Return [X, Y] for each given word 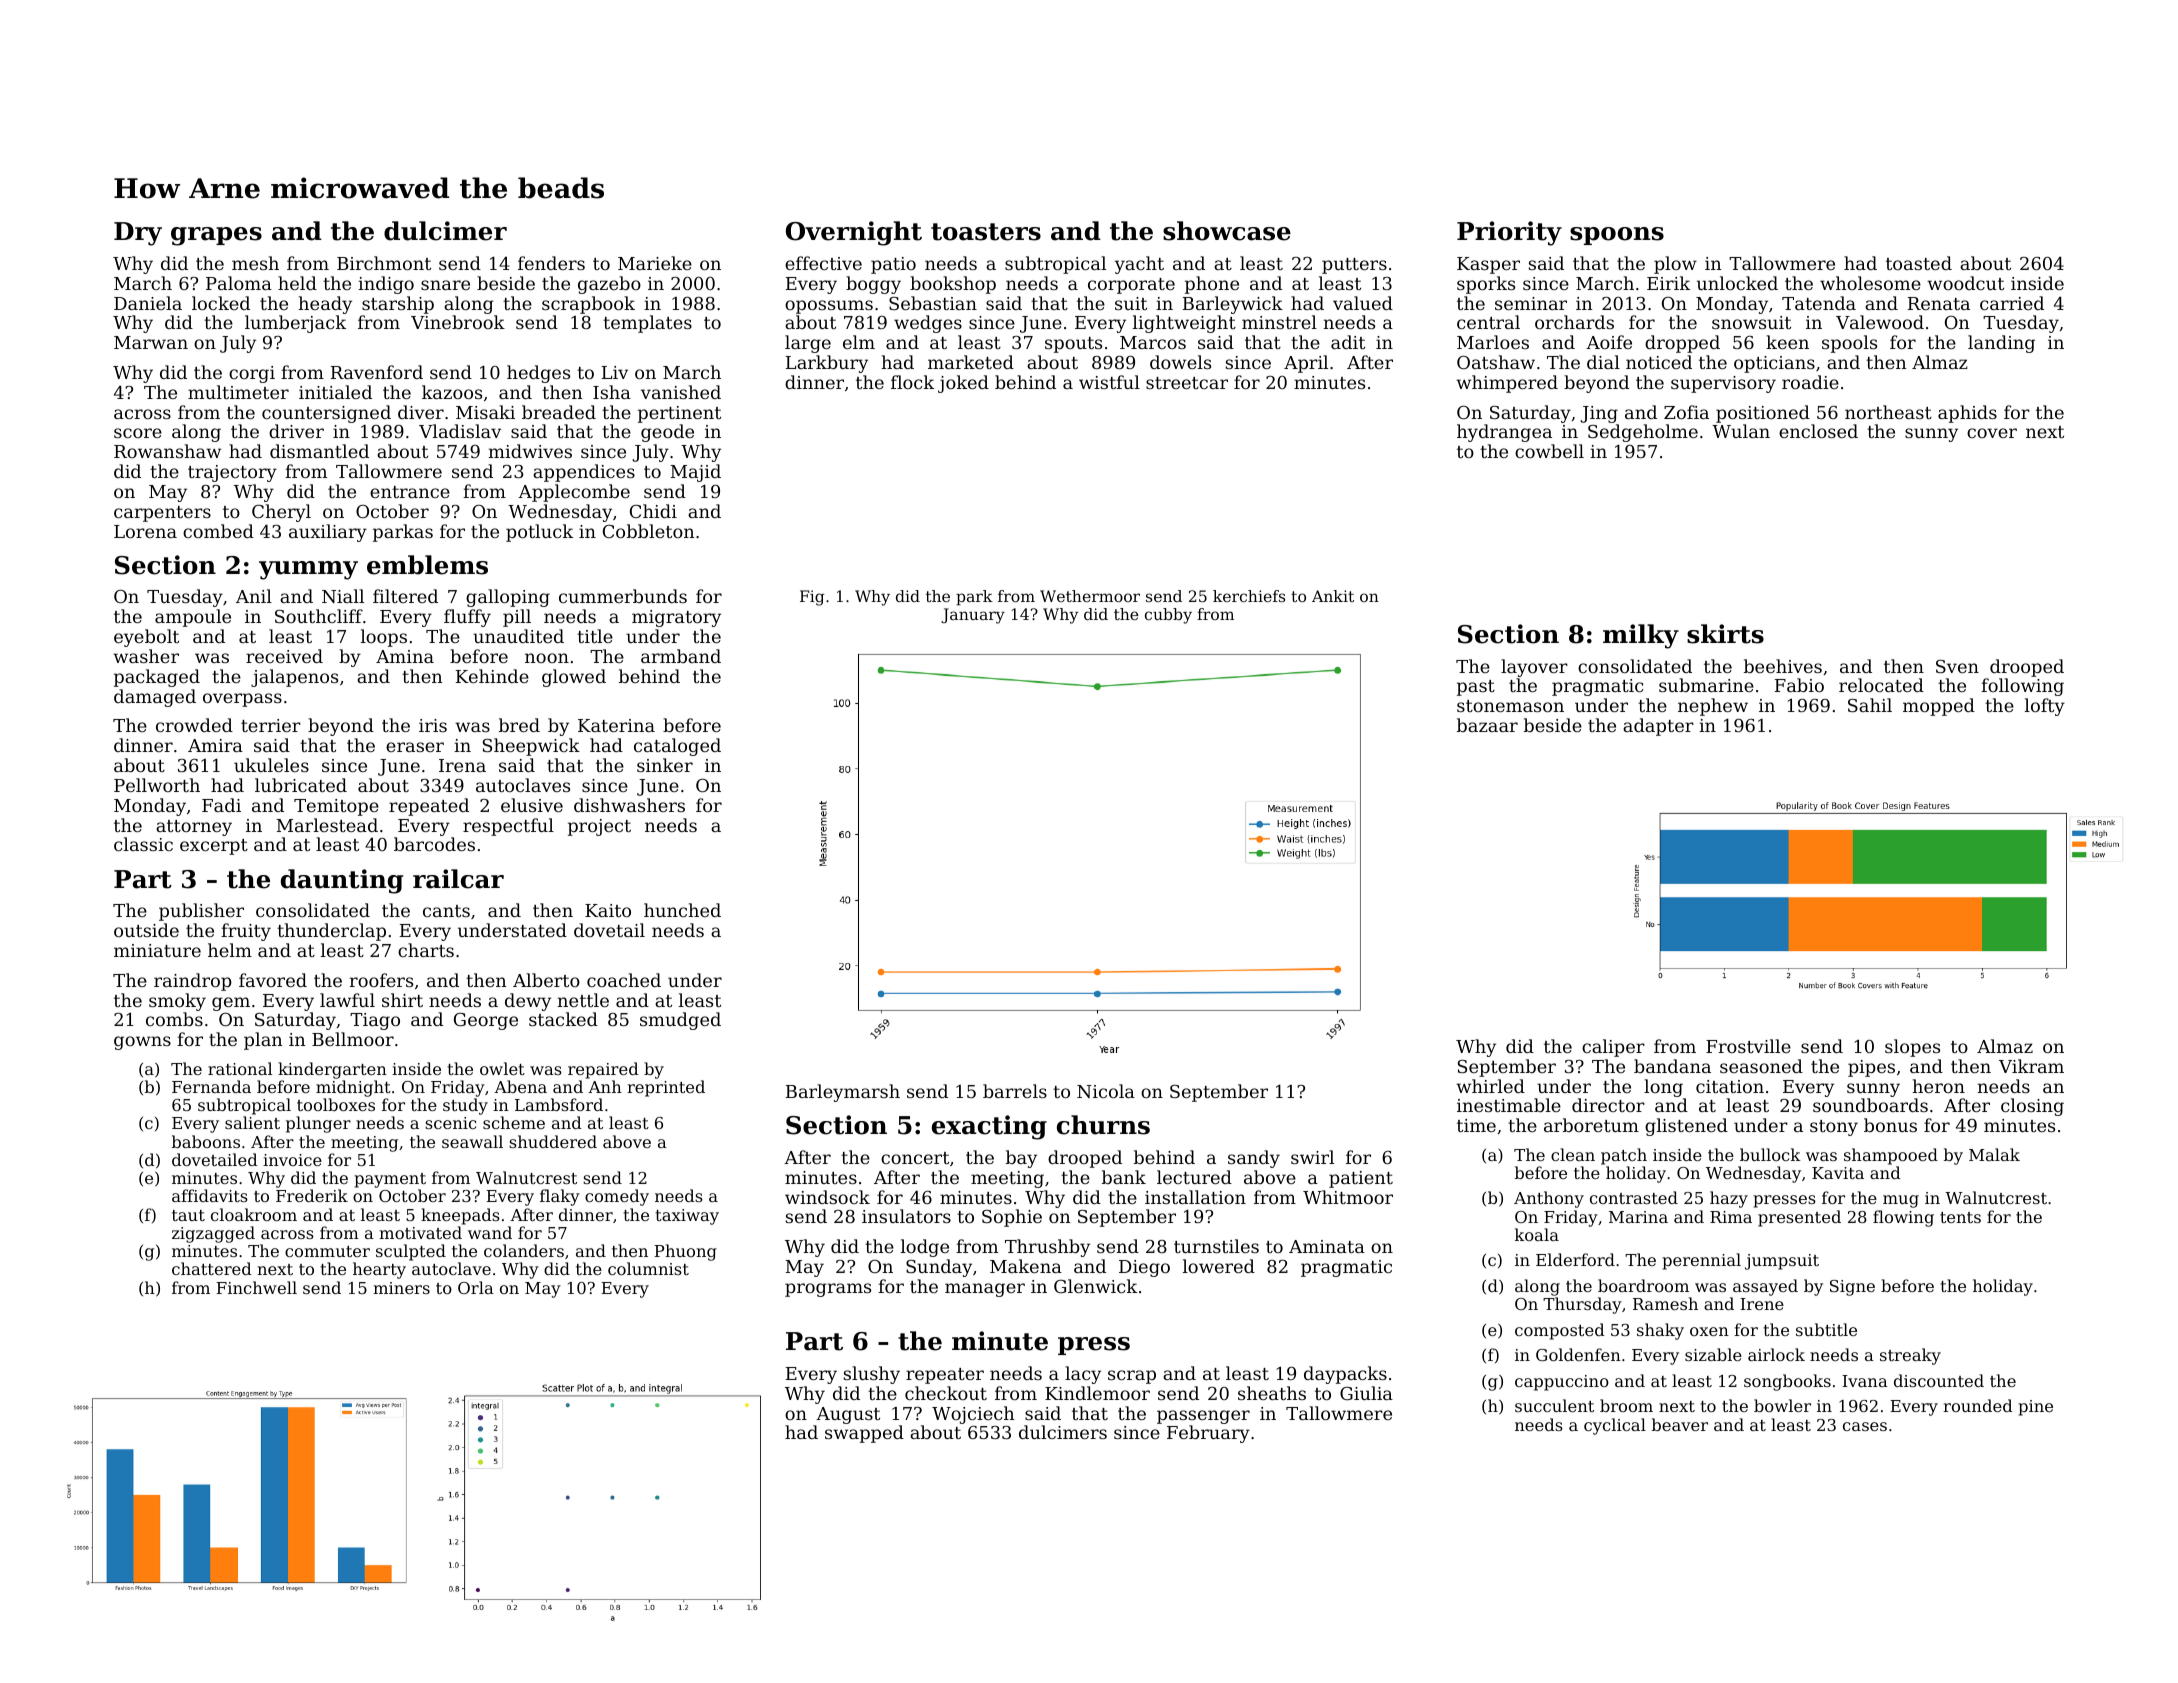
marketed [971, 362]
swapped [864, 1434]
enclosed [1818, 431]
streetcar [1187, 383]
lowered [1219, 1266]
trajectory [232, 473]
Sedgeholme [1643, 433]
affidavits [210, 1195]
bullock [1770, 1154]
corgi [252, 374]
